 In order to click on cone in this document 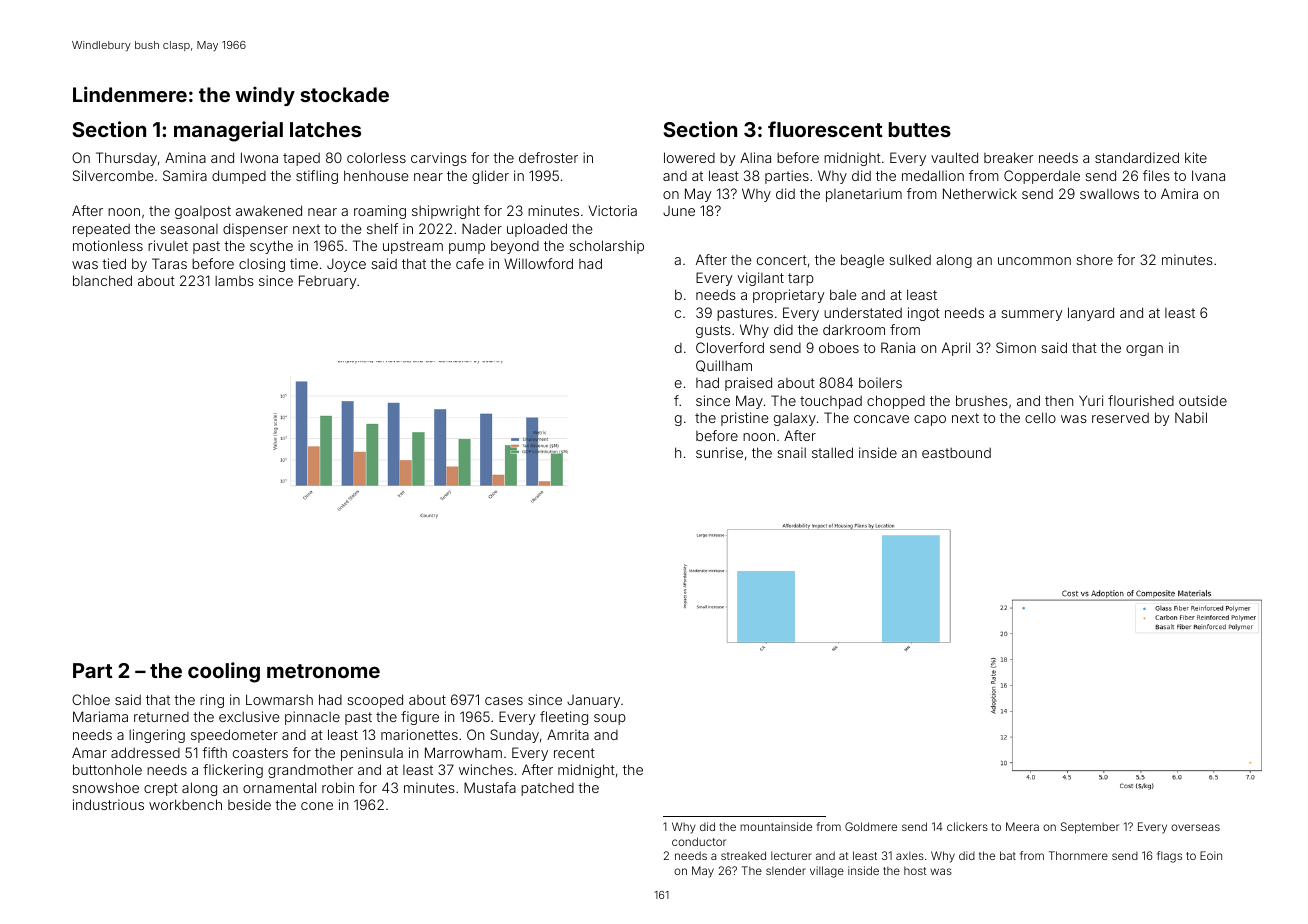, I will do `click(317, 806)`.
